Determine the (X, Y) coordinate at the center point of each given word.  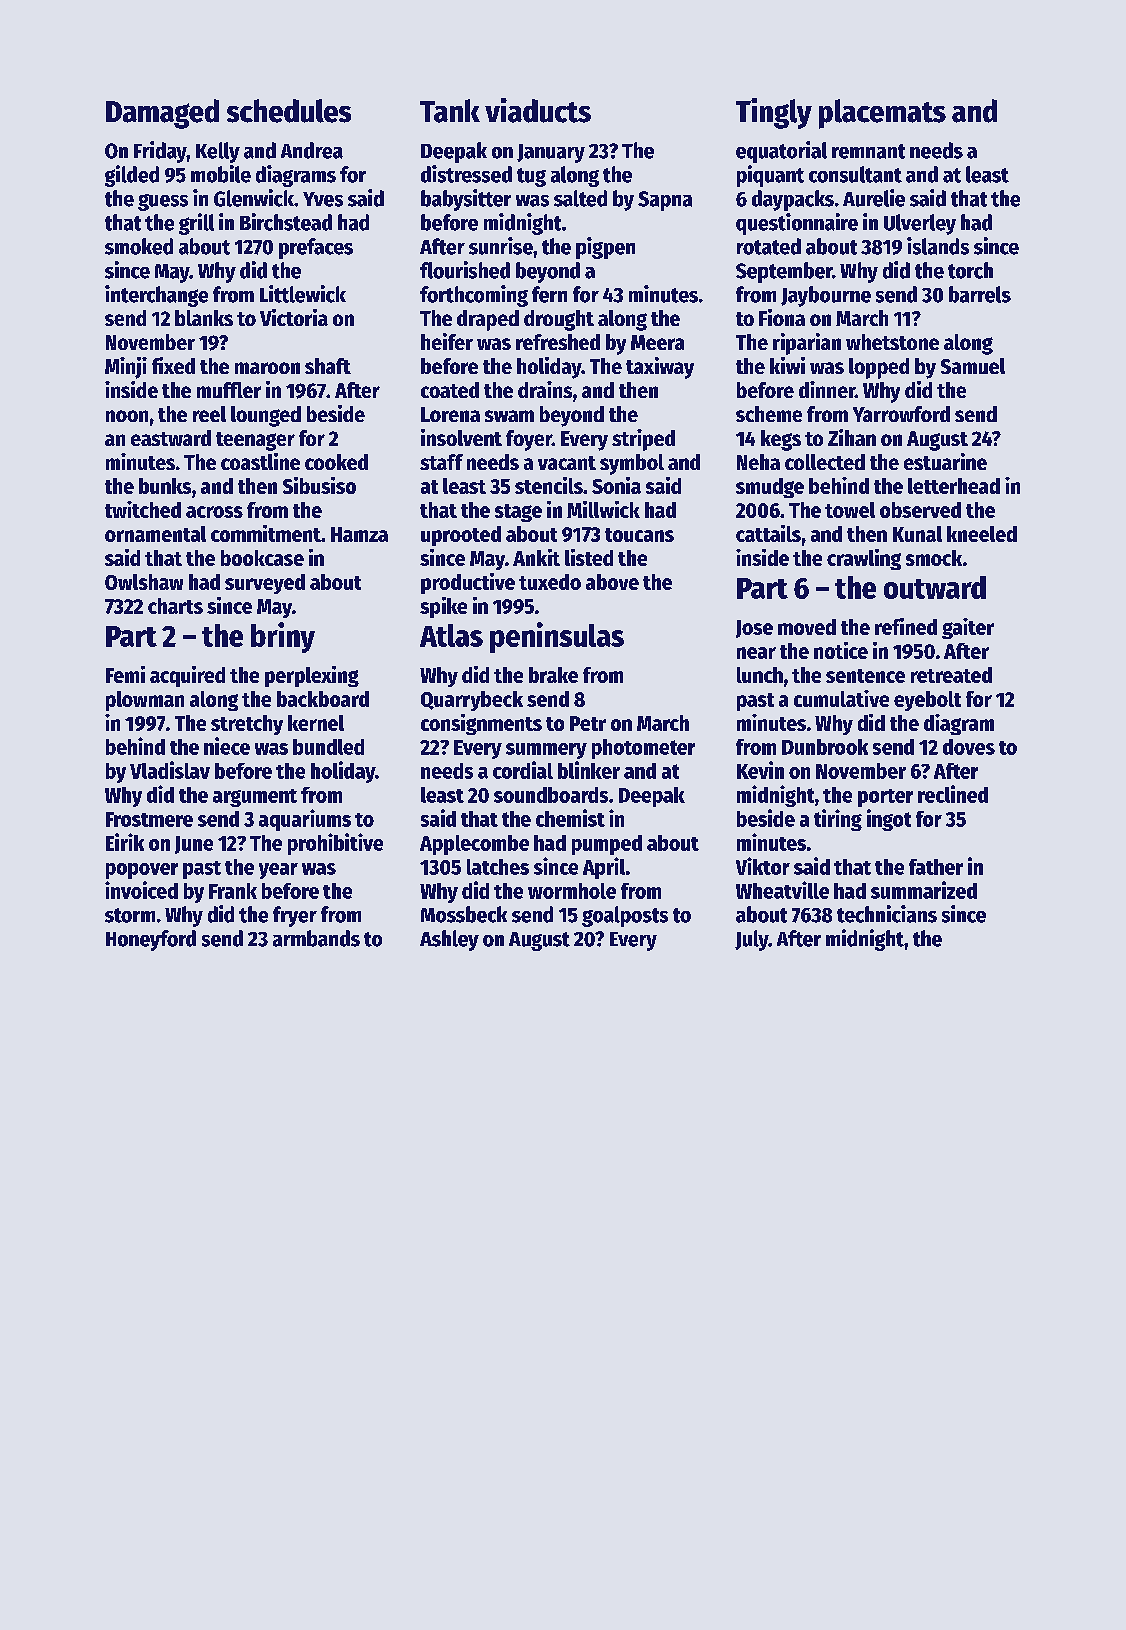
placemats (882, 114)
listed (589, 557)
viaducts (538, 110)
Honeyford (151, 940)
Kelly (218, 152)
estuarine (945, 461)
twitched (143, 509)
